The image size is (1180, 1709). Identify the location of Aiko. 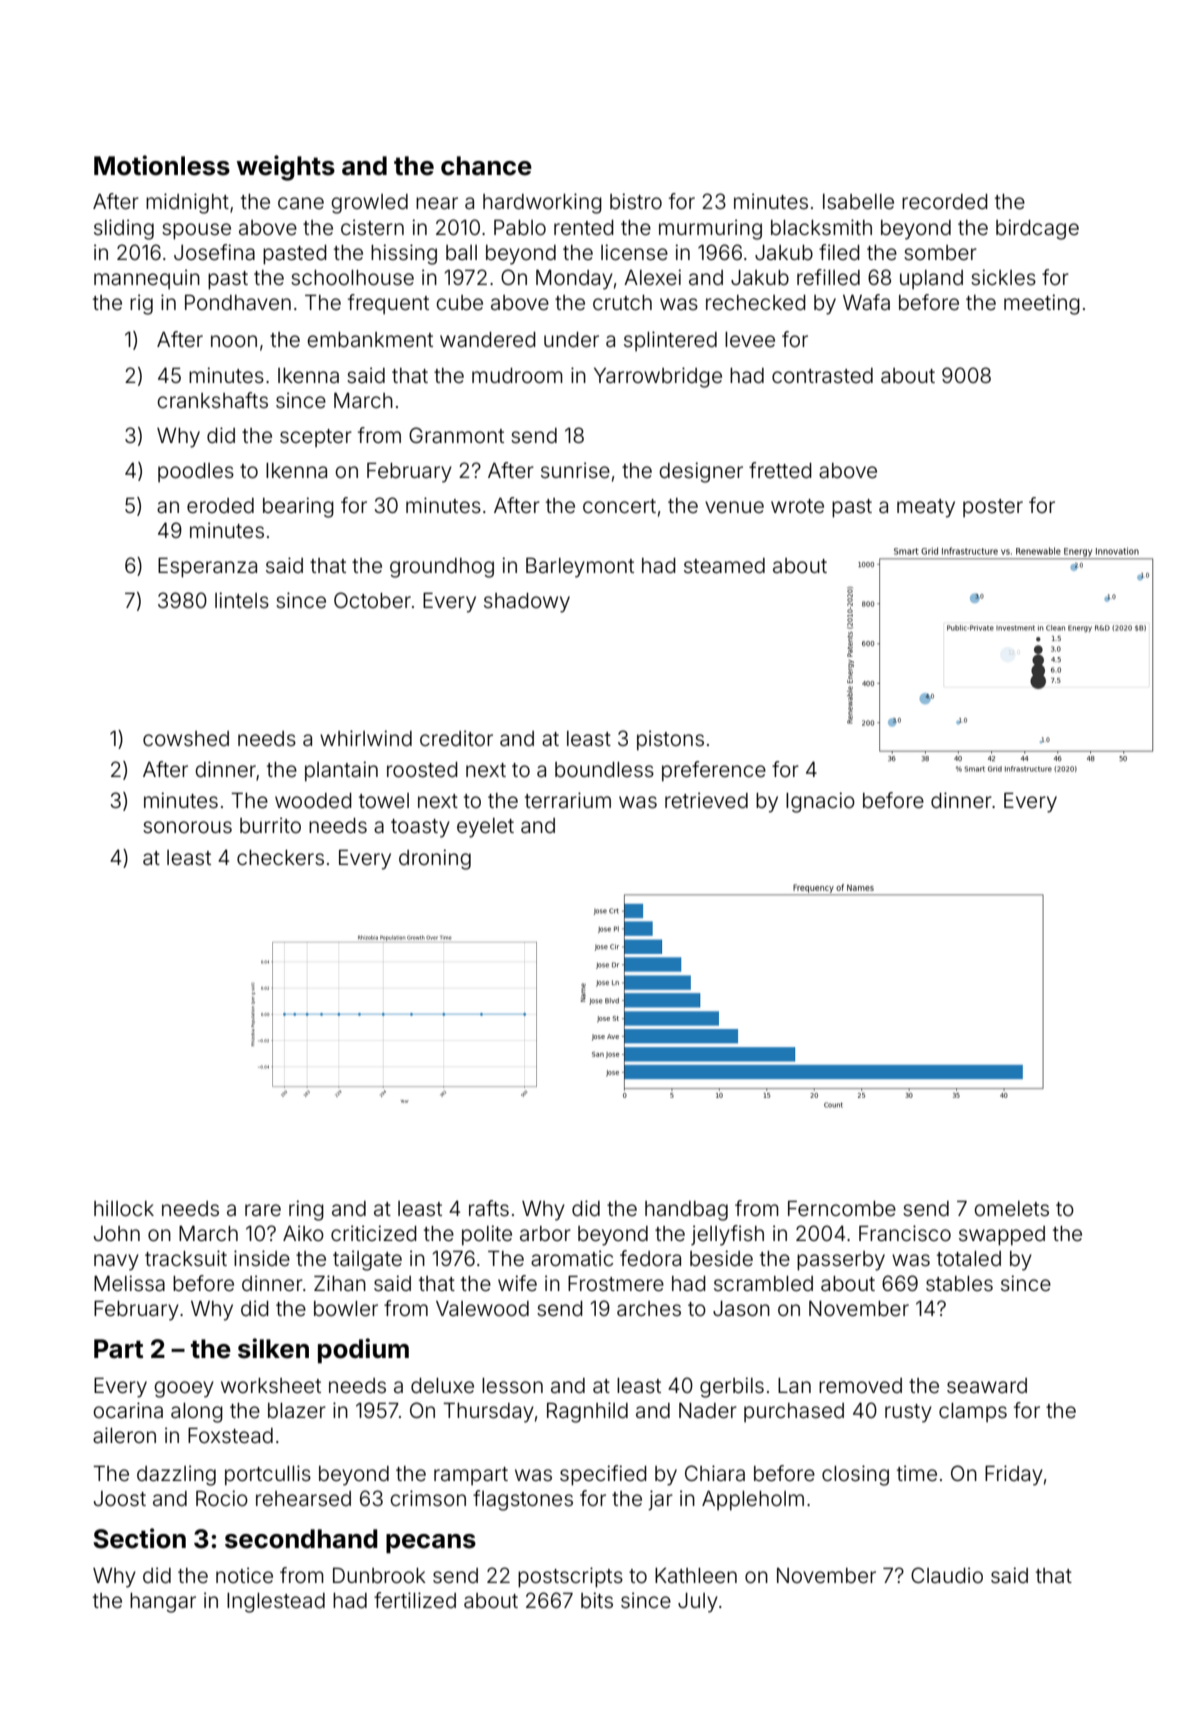
(303, 1233).
